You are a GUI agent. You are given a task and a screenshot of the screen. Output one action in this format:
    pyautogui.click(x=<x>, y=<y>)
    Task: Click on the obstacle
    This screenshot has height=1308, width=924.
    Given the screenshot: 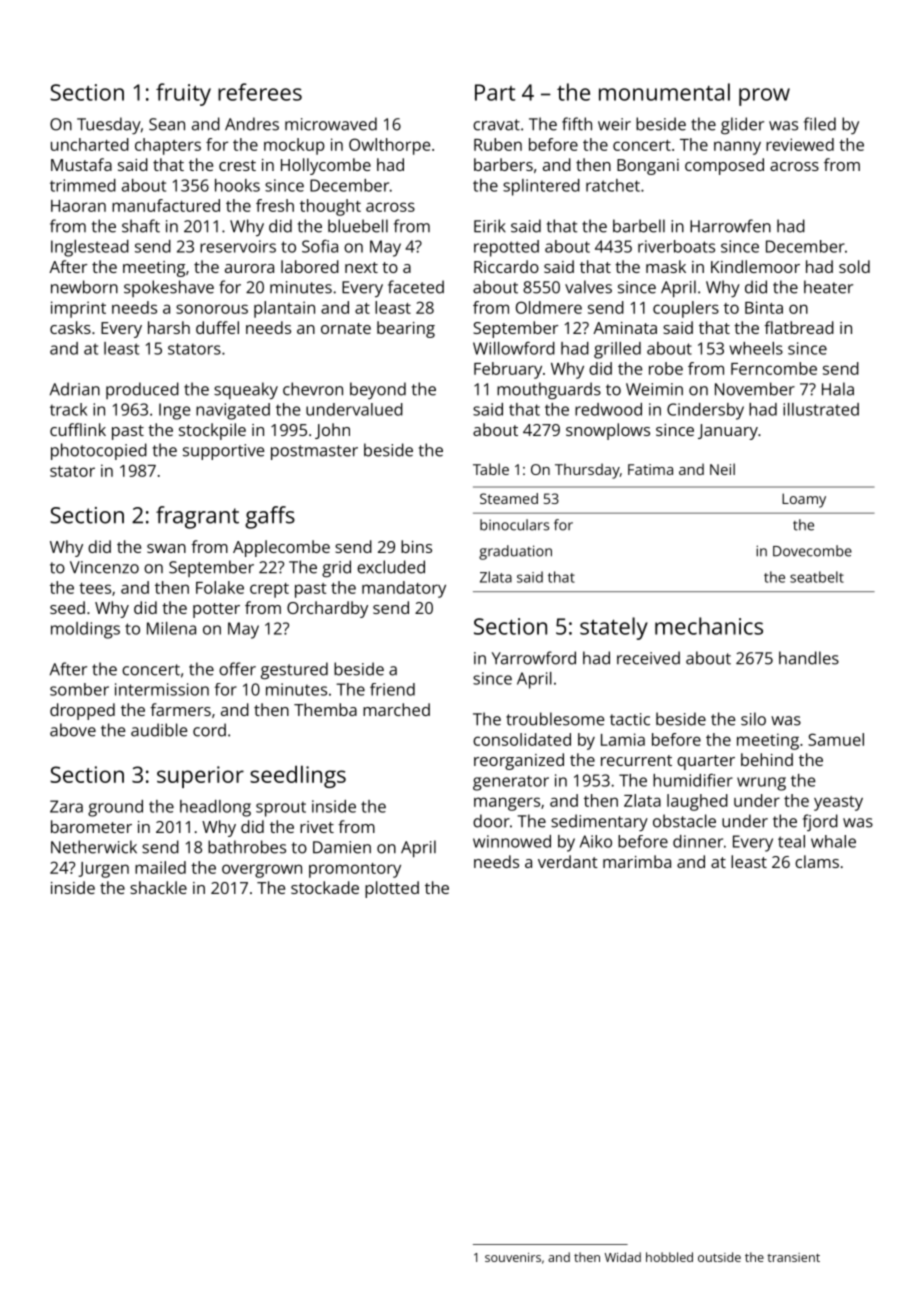 What is the action you would take?
    pyautogui.click(x=684, y=821)
